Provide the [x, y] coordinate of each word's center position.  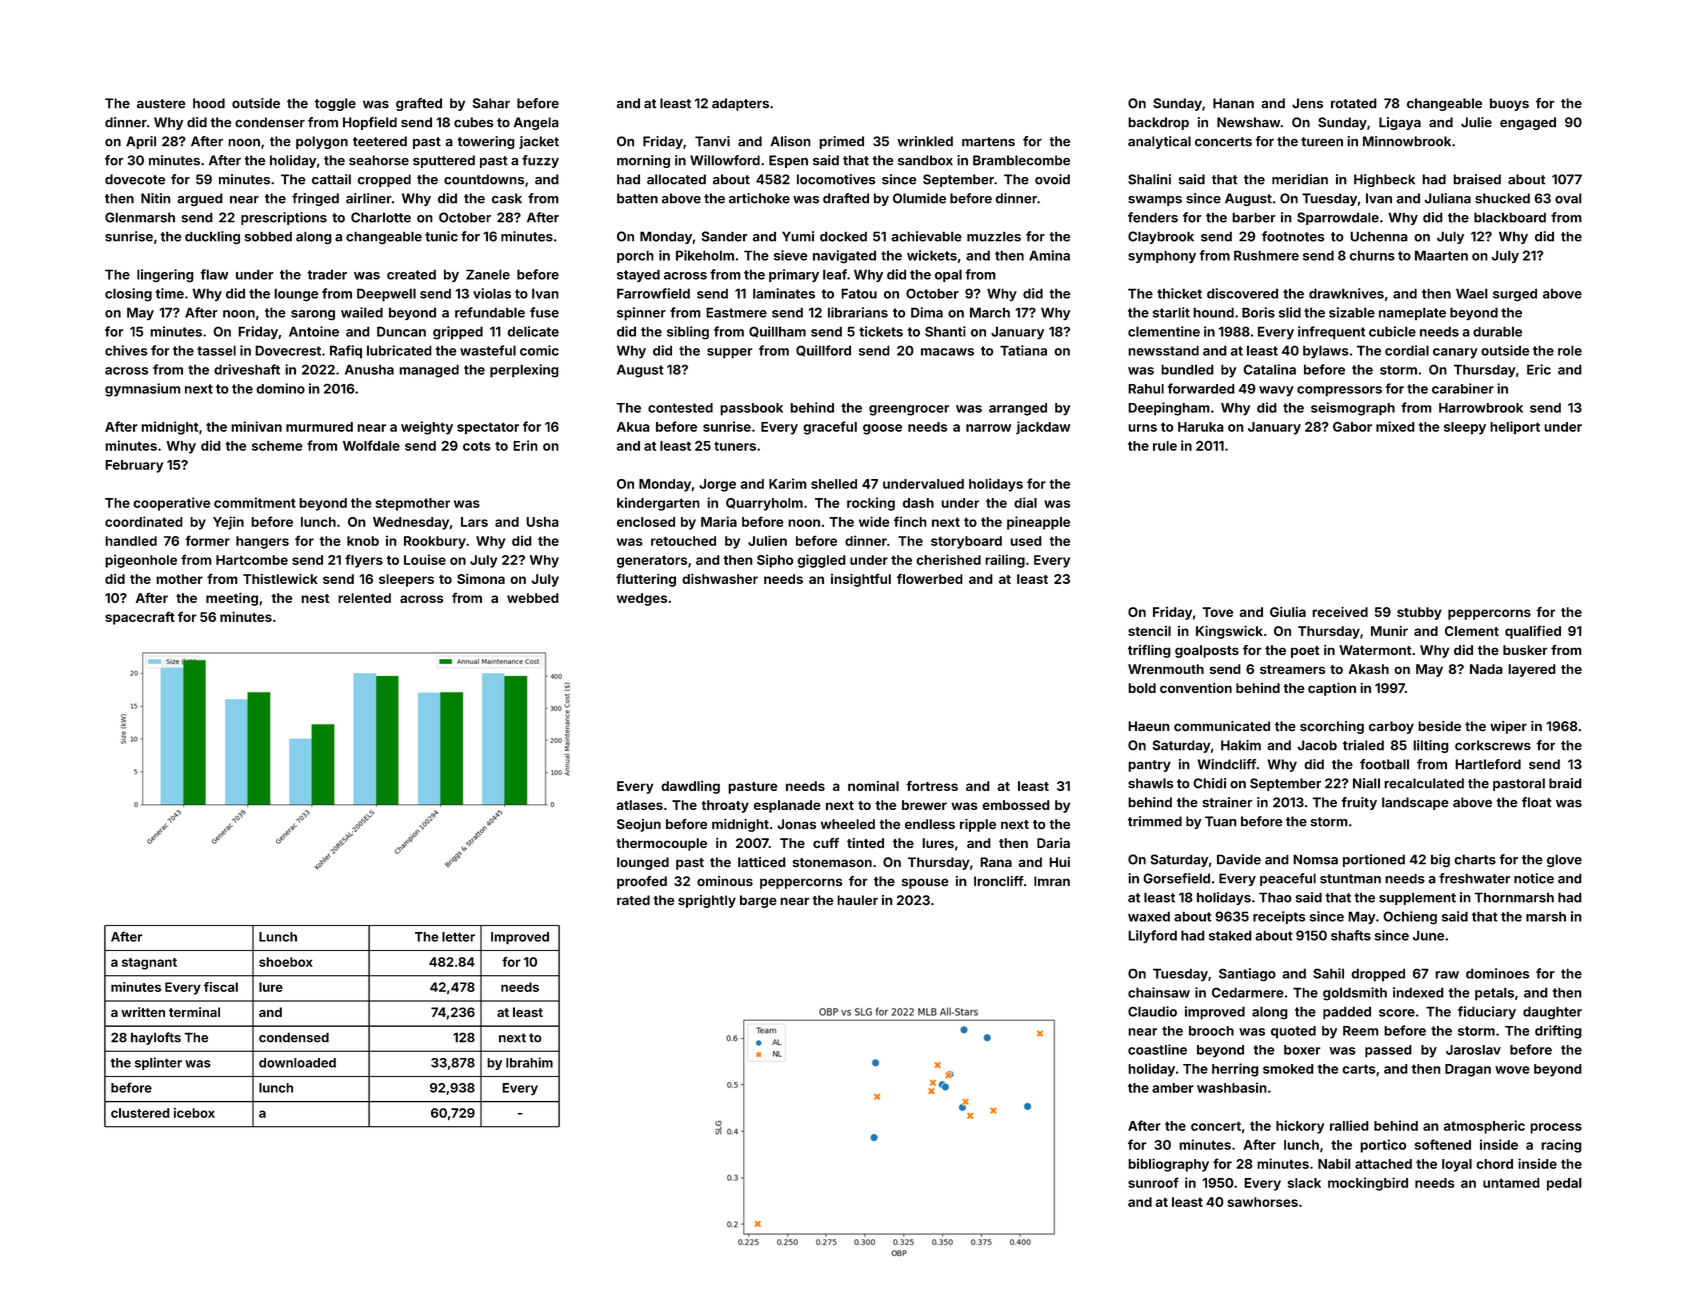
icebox [194, 1113]
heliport [1515, 427]
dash [918, 503]
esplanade [787, 806]
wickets [932, 255]
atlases [640, 805]
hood [209, 103]
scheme [277, 446]
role [1570, 350]
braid [1565, 783]
